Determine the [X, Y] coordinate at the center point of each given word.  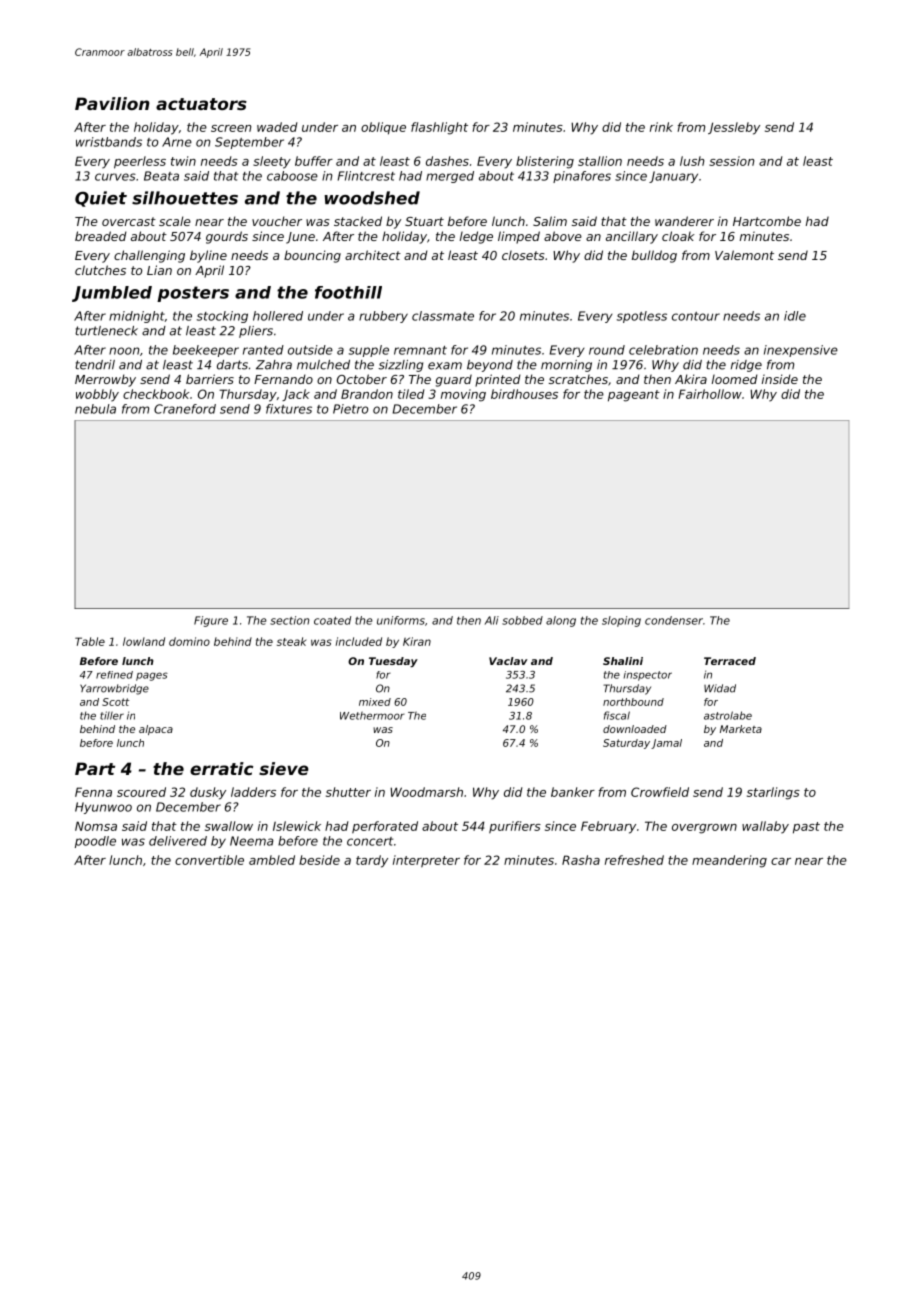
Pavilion [112, 103]
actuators [201, 104]
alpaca [156, 730]
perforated [385, 827]
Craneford [185, 409]
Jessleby [734, 128]
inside [780, 379]
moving [463, 395]
